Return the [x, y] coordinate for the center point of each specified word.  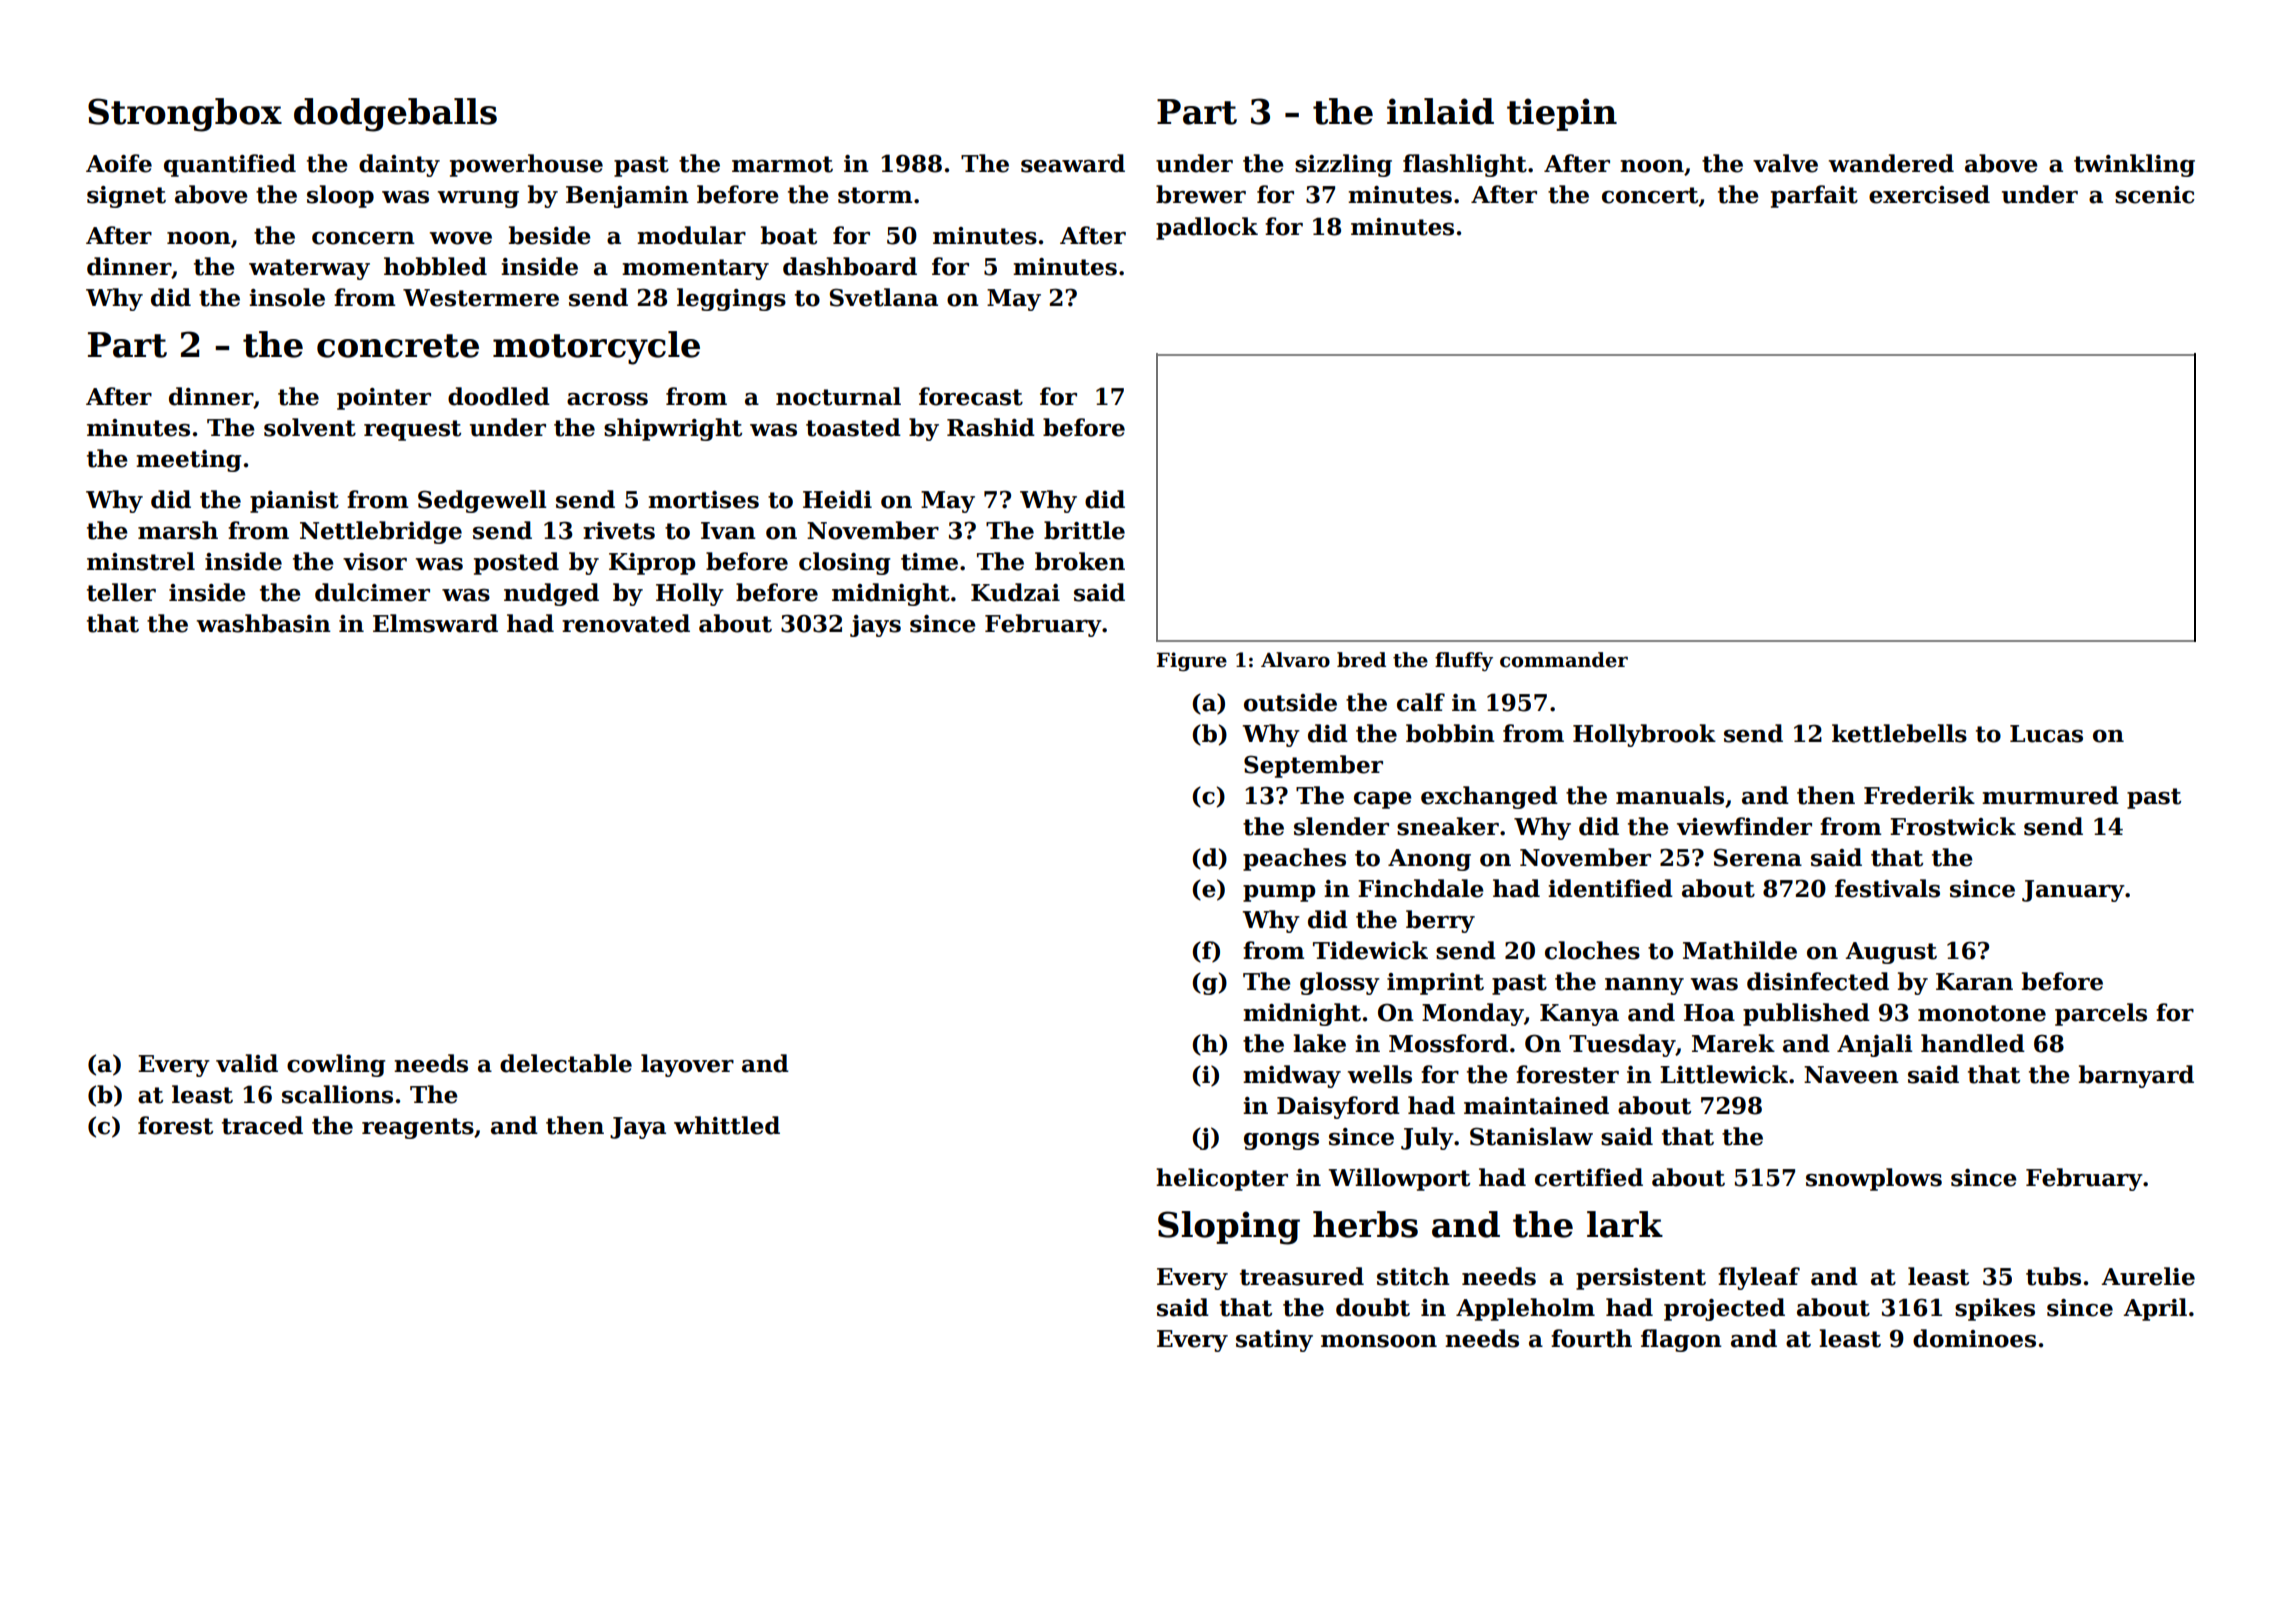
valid [247, 1063]
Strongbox [185, 115]
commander [1564, 660]
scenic [2155, 195]
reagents [418, 1128]
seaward [1073, 163]
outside [1290, 702]
